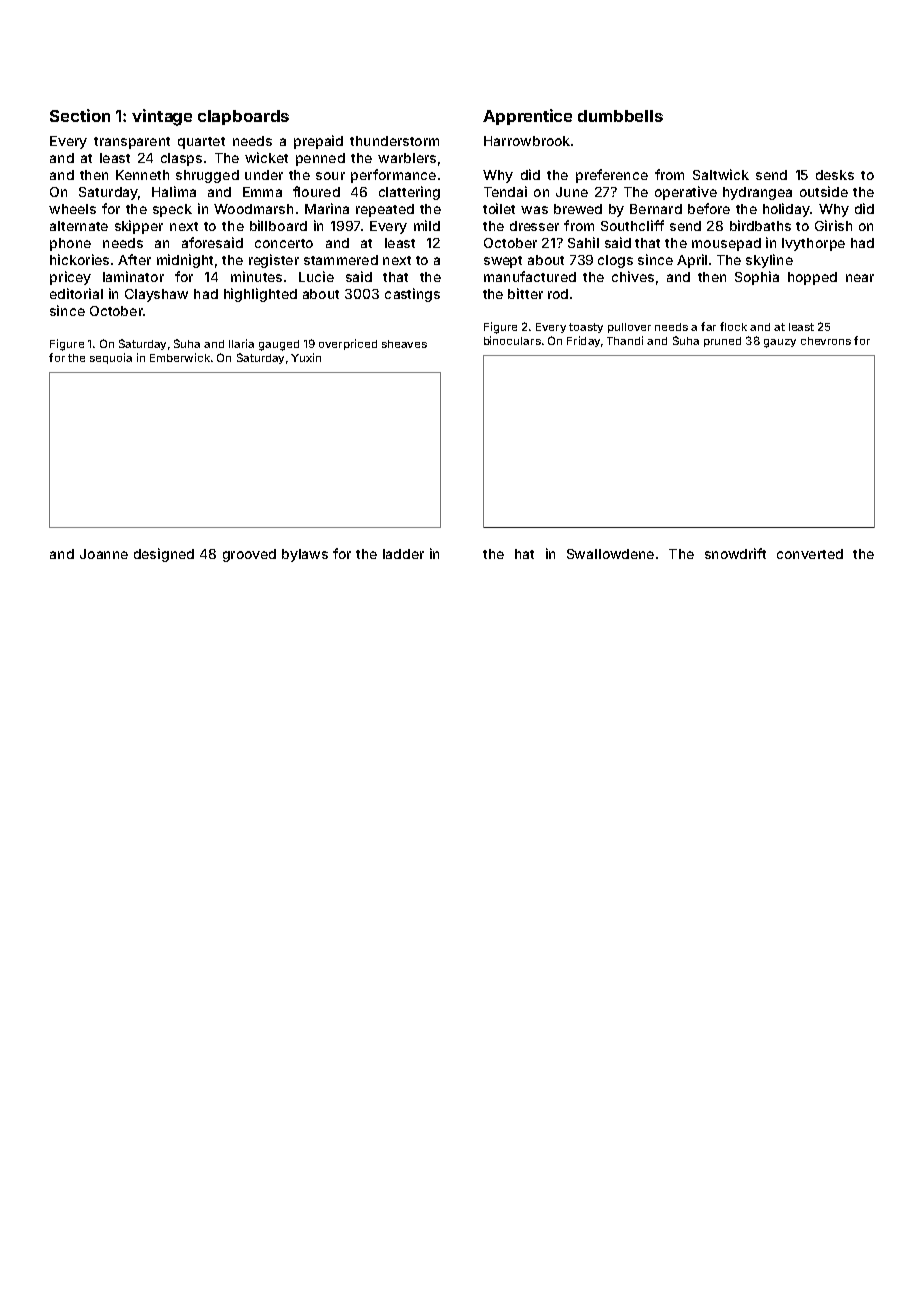 The height and width of the document is (1308, 924). What do you see at coordinates (407, 158) in the document?
I see `warblers` at bounding box center [407, 158].
